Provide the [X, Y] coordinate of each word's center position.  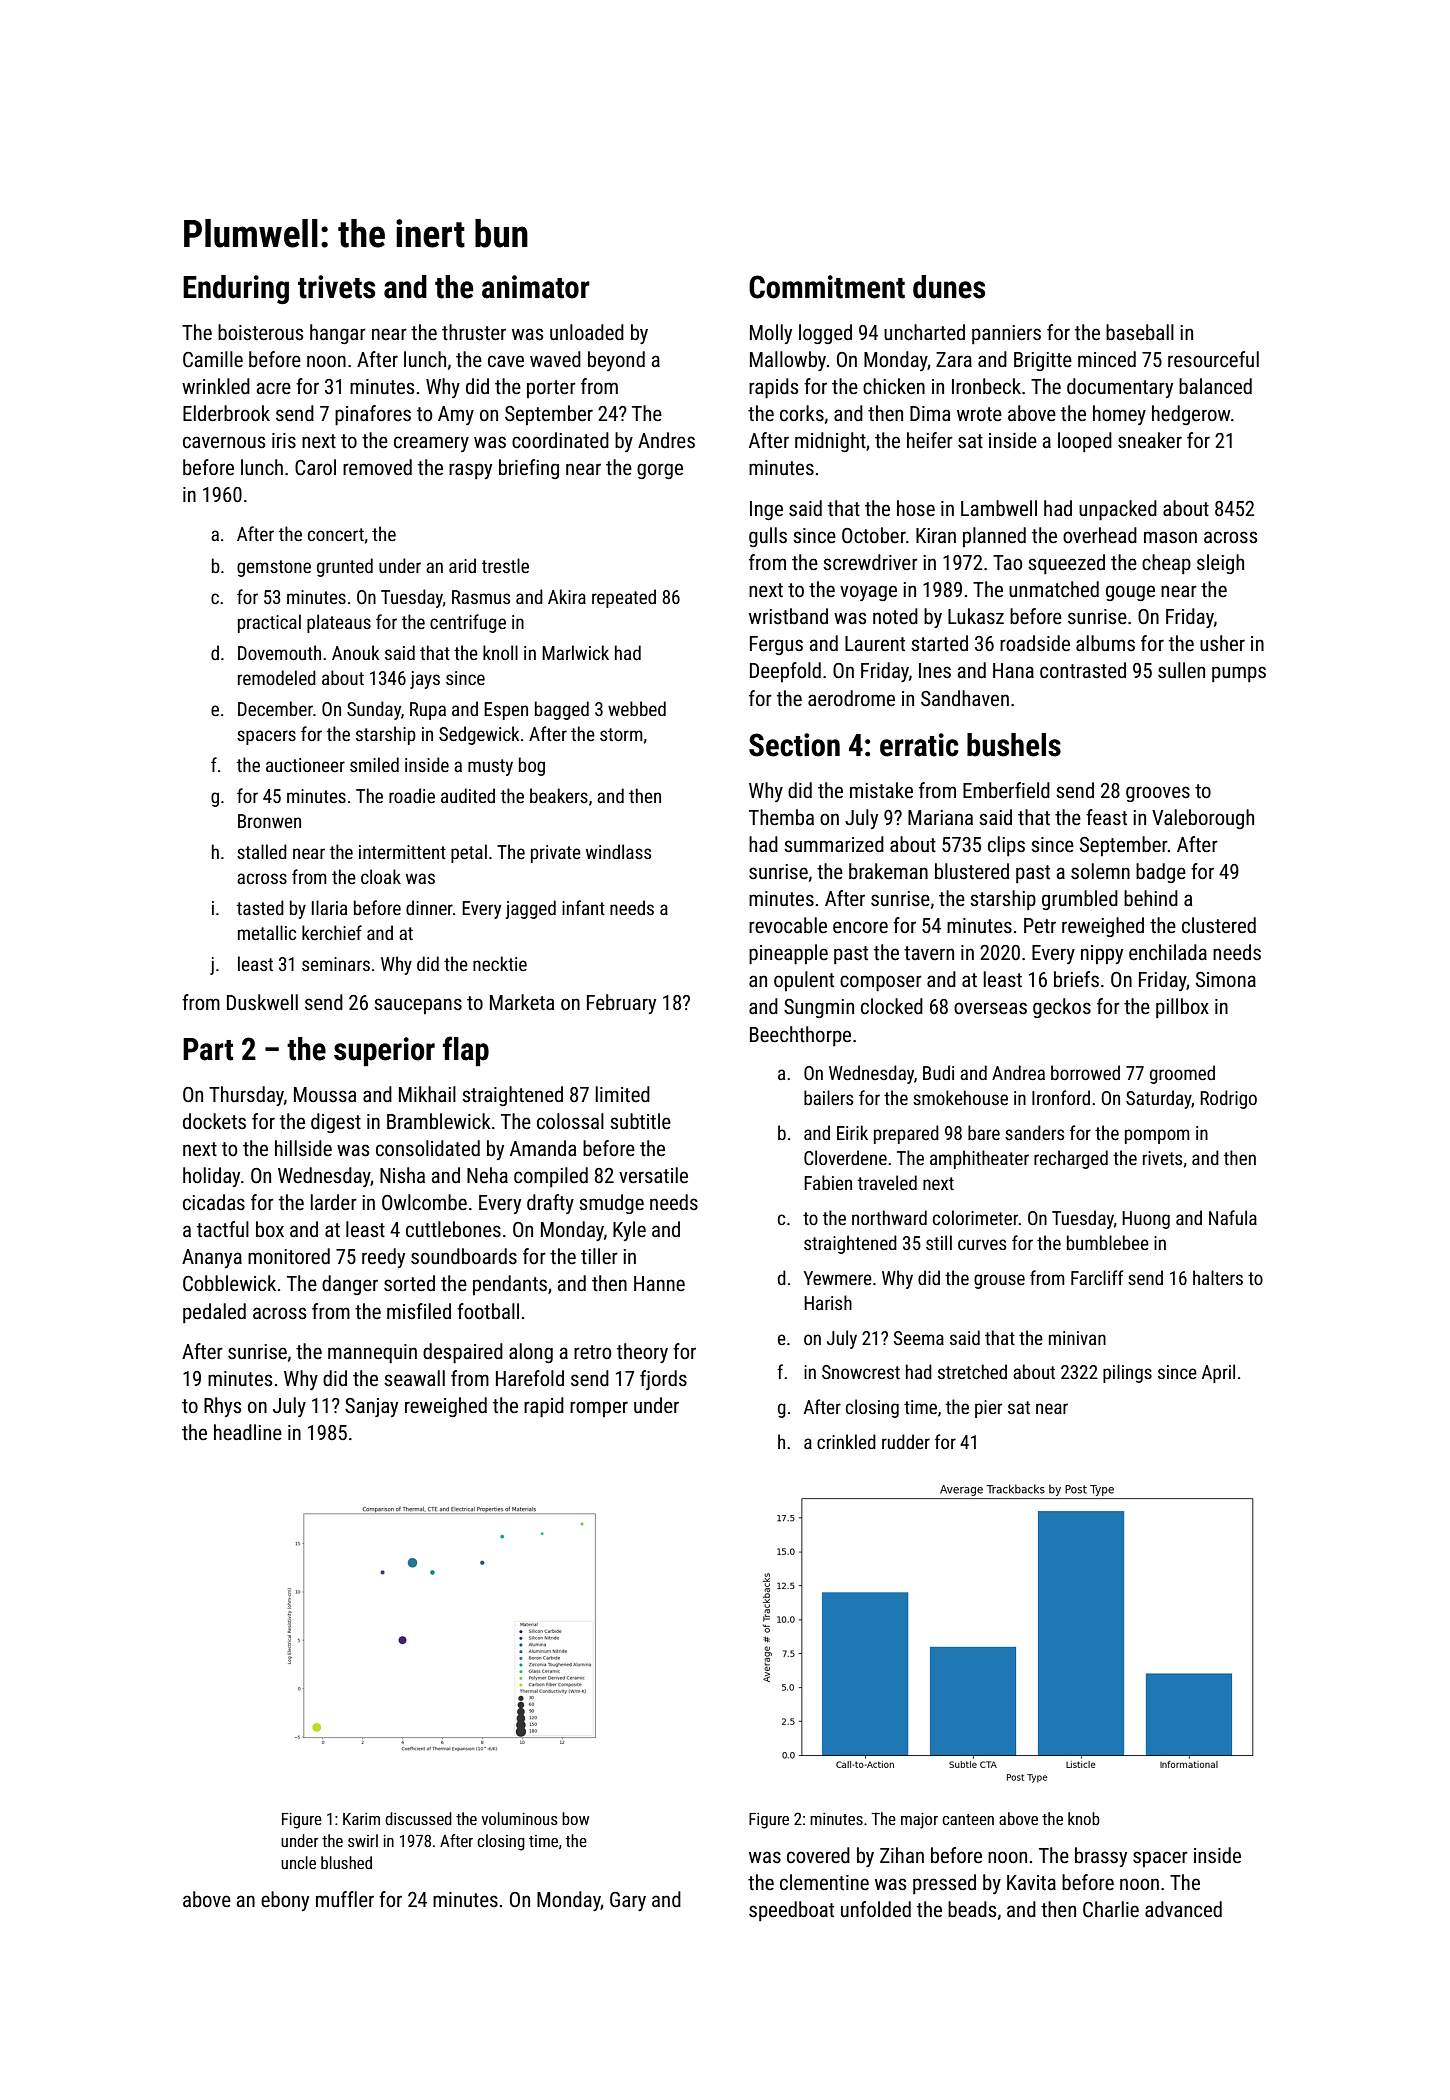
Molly [771, 334]
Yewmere [838, 1278]
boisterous [260, 332]
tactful [223, 1229]
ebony [285, 1901]
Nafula [1233, 1217]
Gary [628, 1901]
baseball [1140, 332]
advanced [1183, 1909]
